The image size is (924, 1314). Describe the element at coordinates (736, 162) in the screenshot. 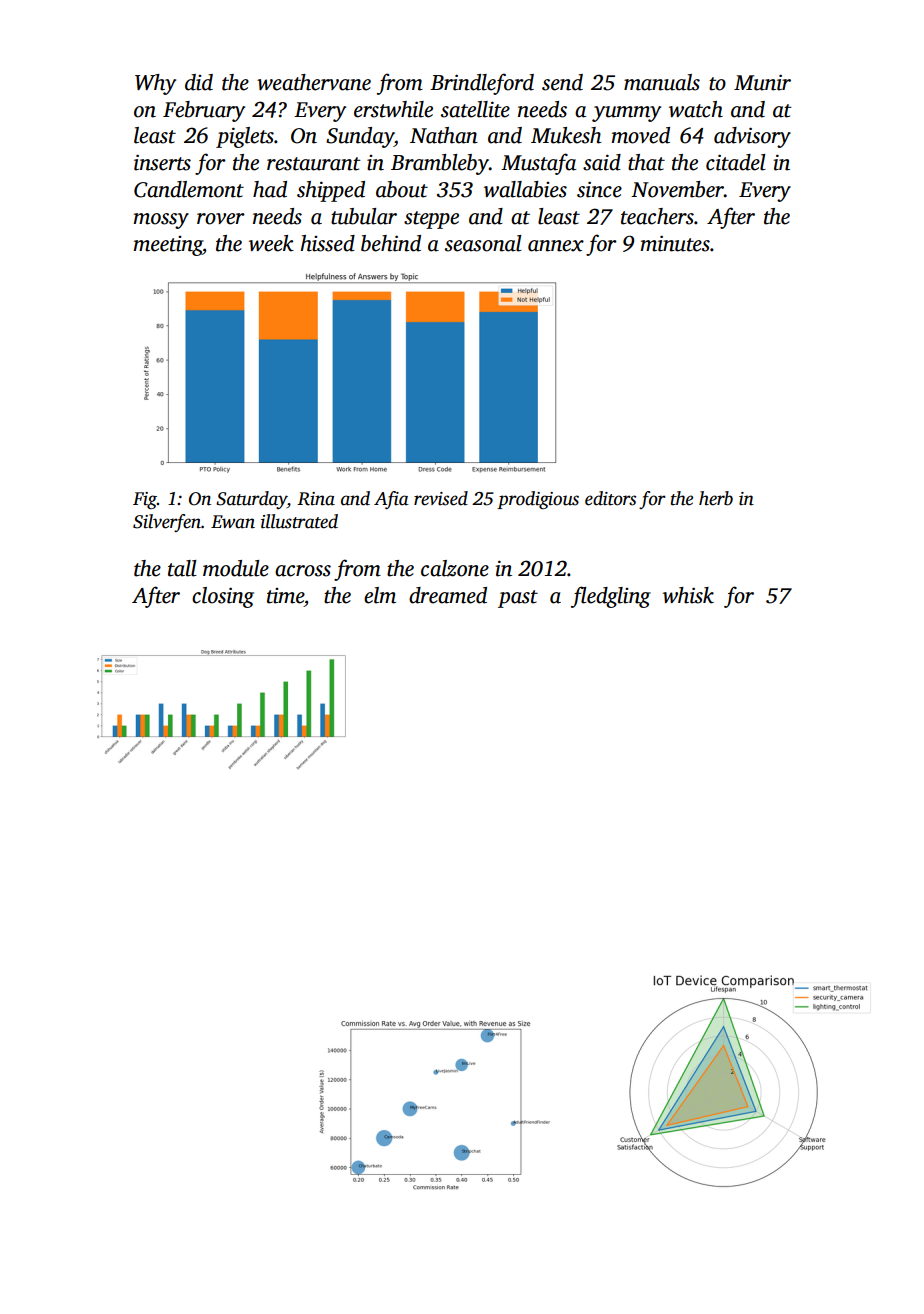

I see `citadel` at that location.
